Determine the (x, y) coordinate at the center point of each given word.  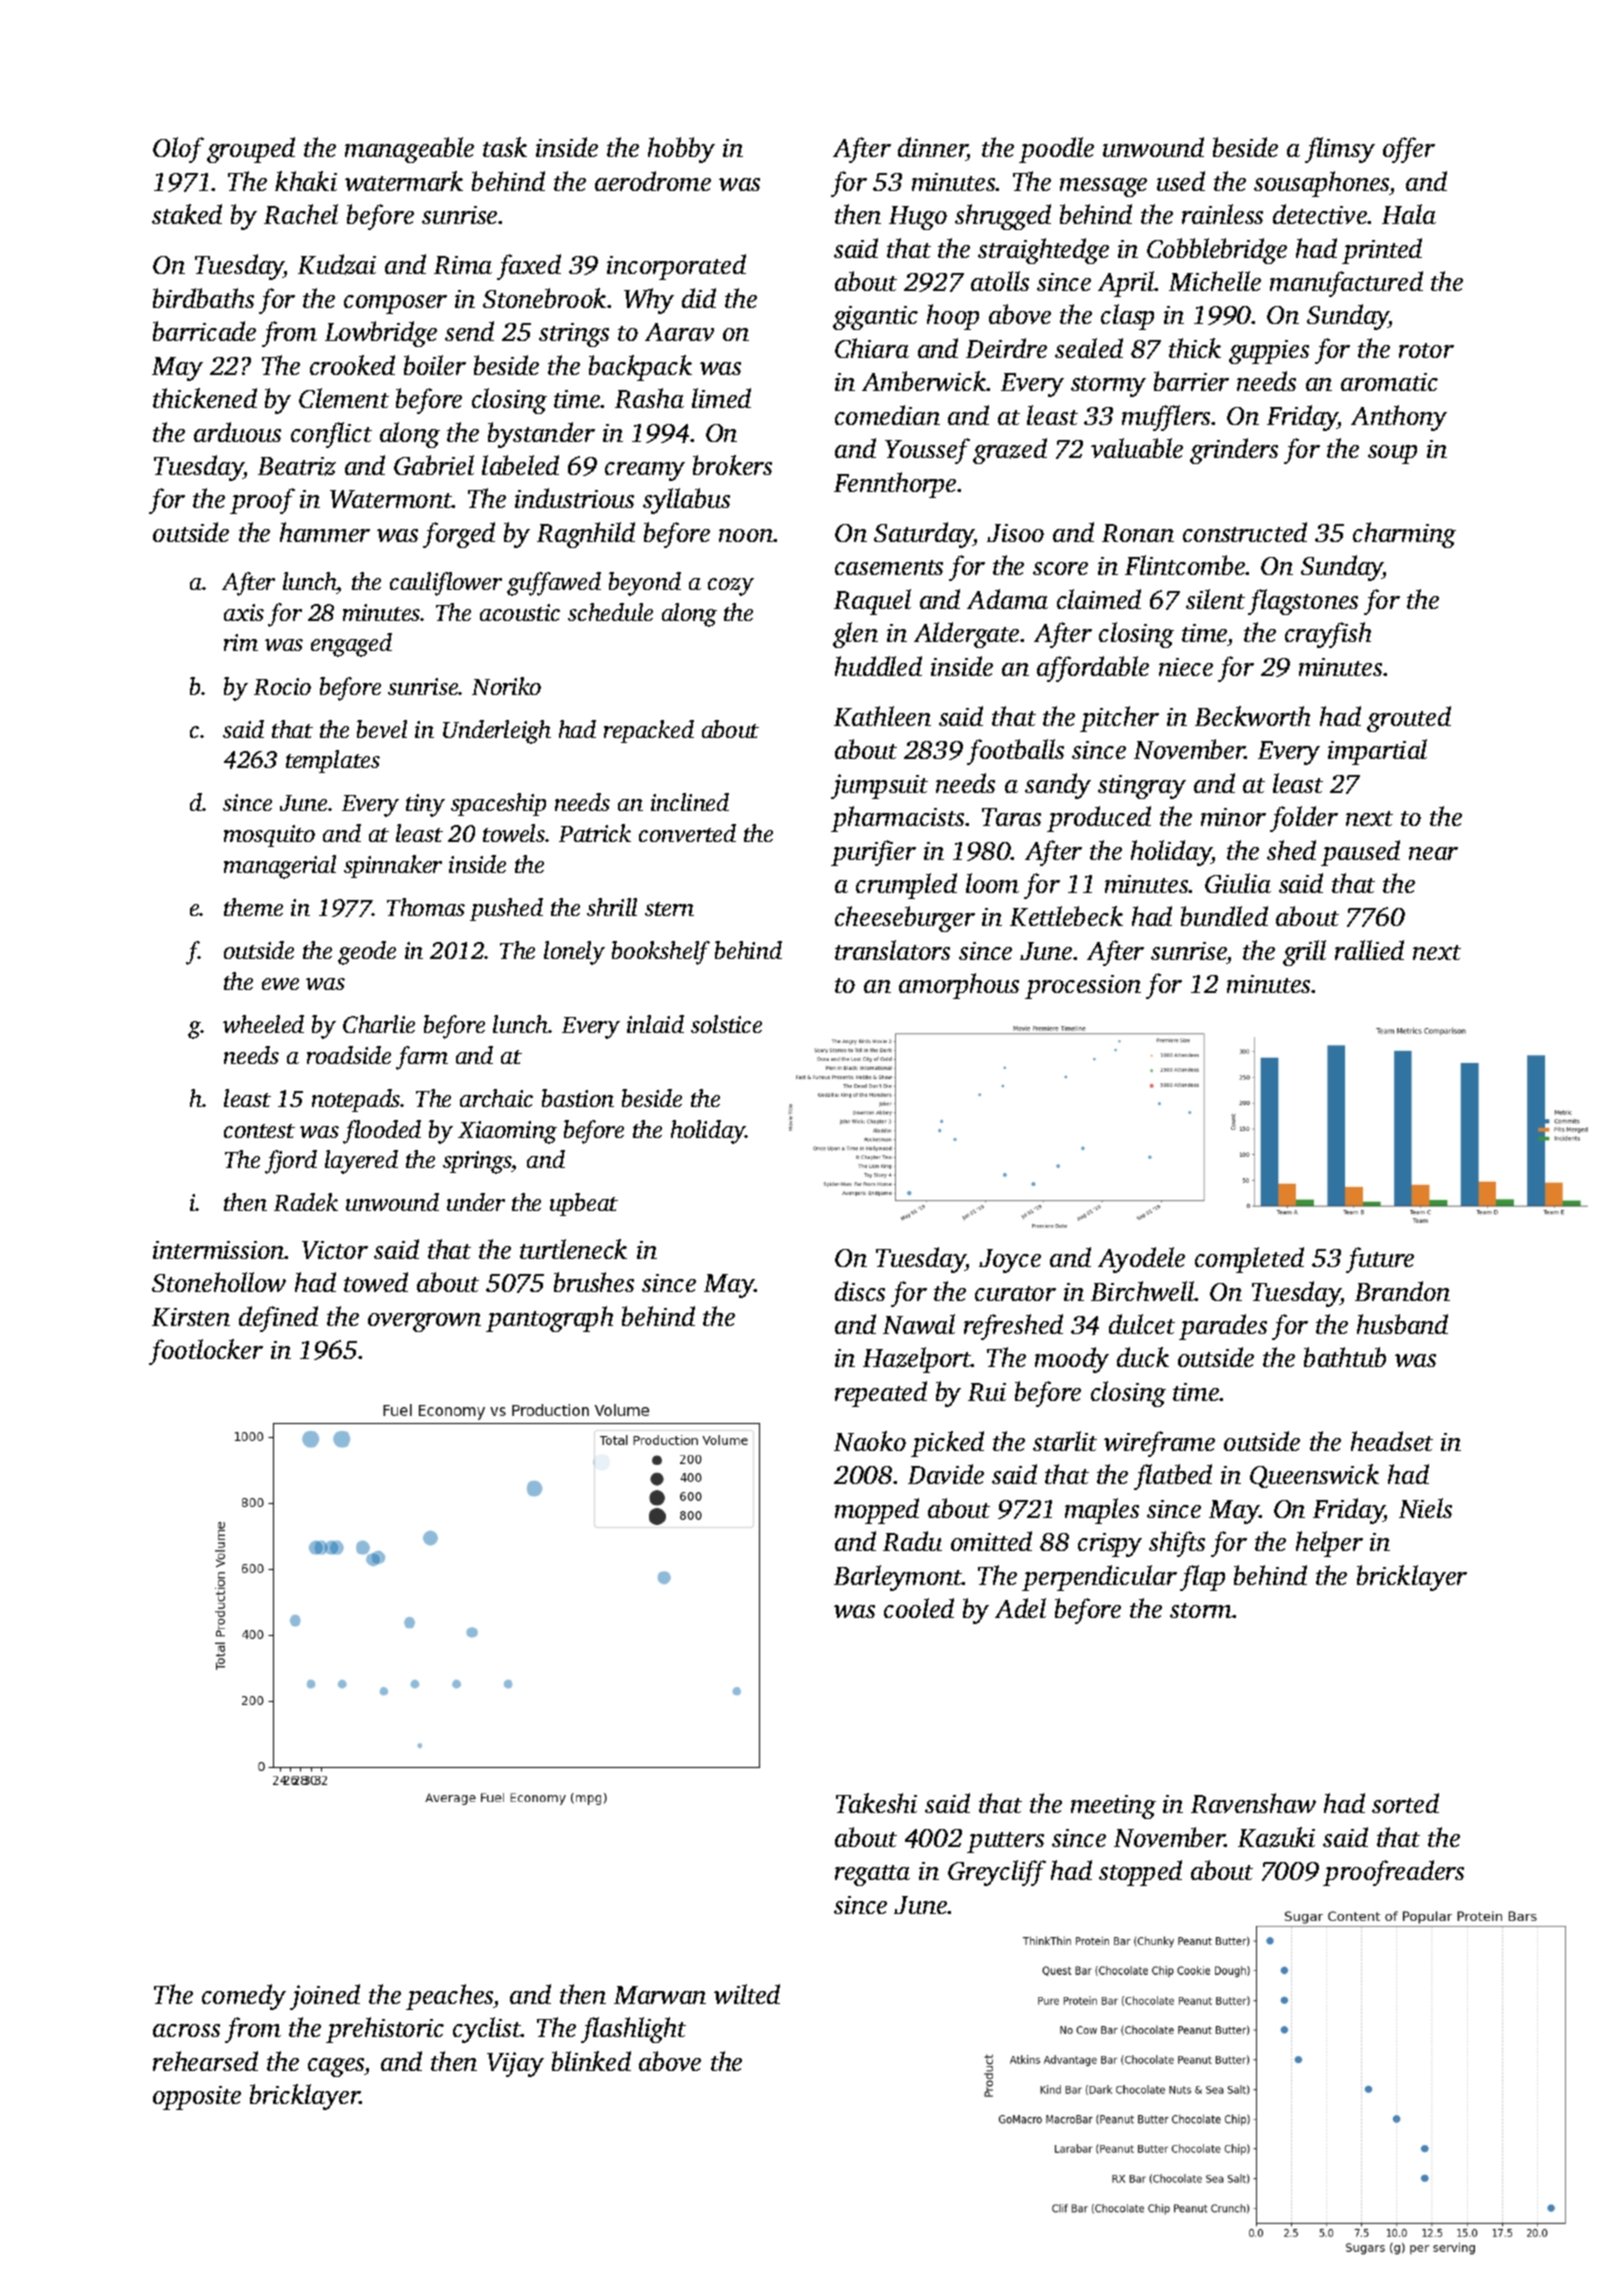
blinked (591, 2061)
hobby (681, 150)
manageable (409, 150)
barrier (1191, 381)
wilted (747, 1994)
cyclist (487, 2030)
